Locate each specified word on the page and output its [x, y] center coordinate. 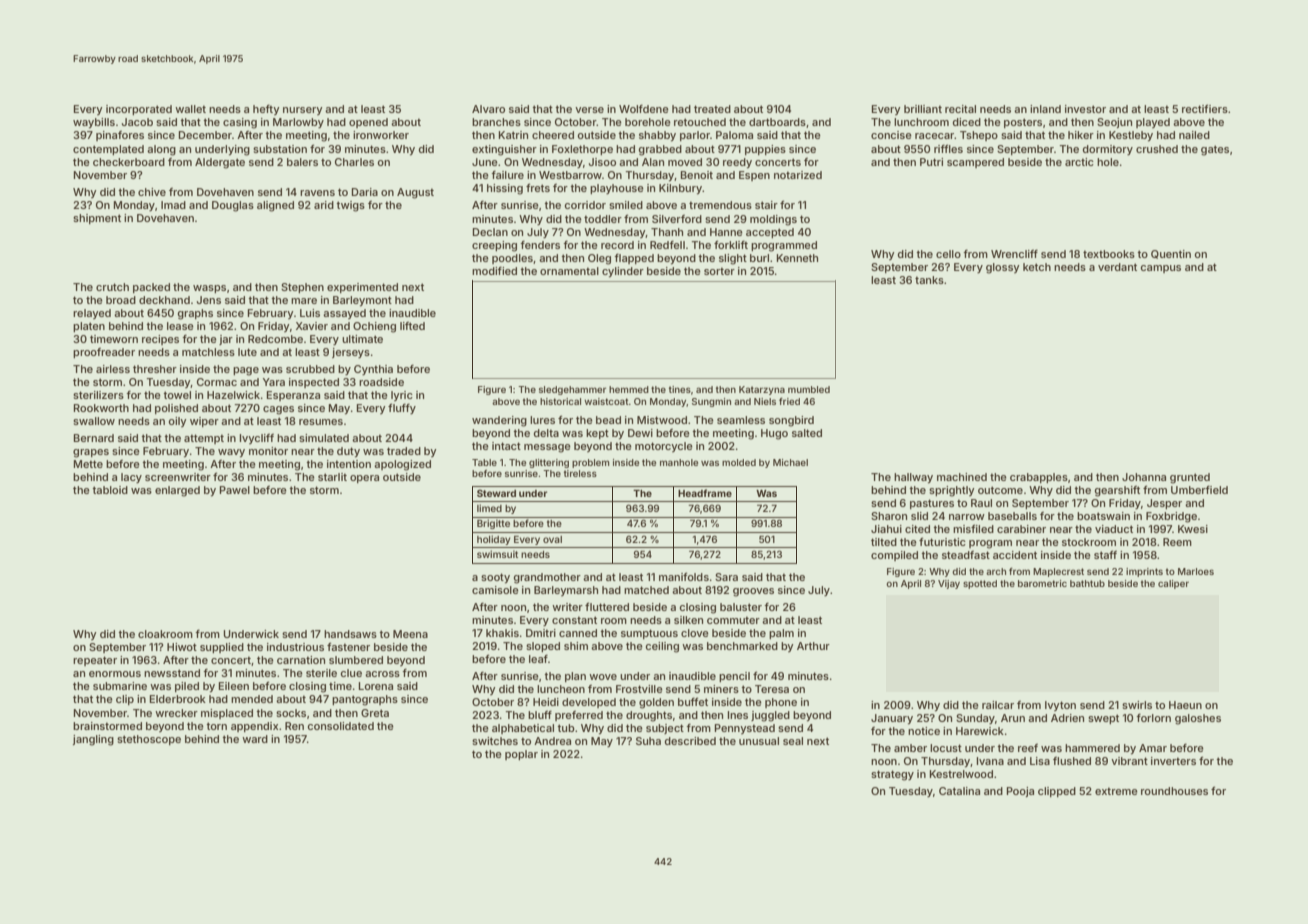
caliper [1173, 584]
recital [960, 109]
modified [494, 271]
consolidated [341, 726]
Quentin [1171, 254]
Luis [310, 313]
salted [807, 433]
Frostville [639, 689]
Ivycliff [257, 439]
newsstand [172, 673]
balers [302, 162]
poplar [521, 755]
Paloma [734, 135]
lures [542, 420]
